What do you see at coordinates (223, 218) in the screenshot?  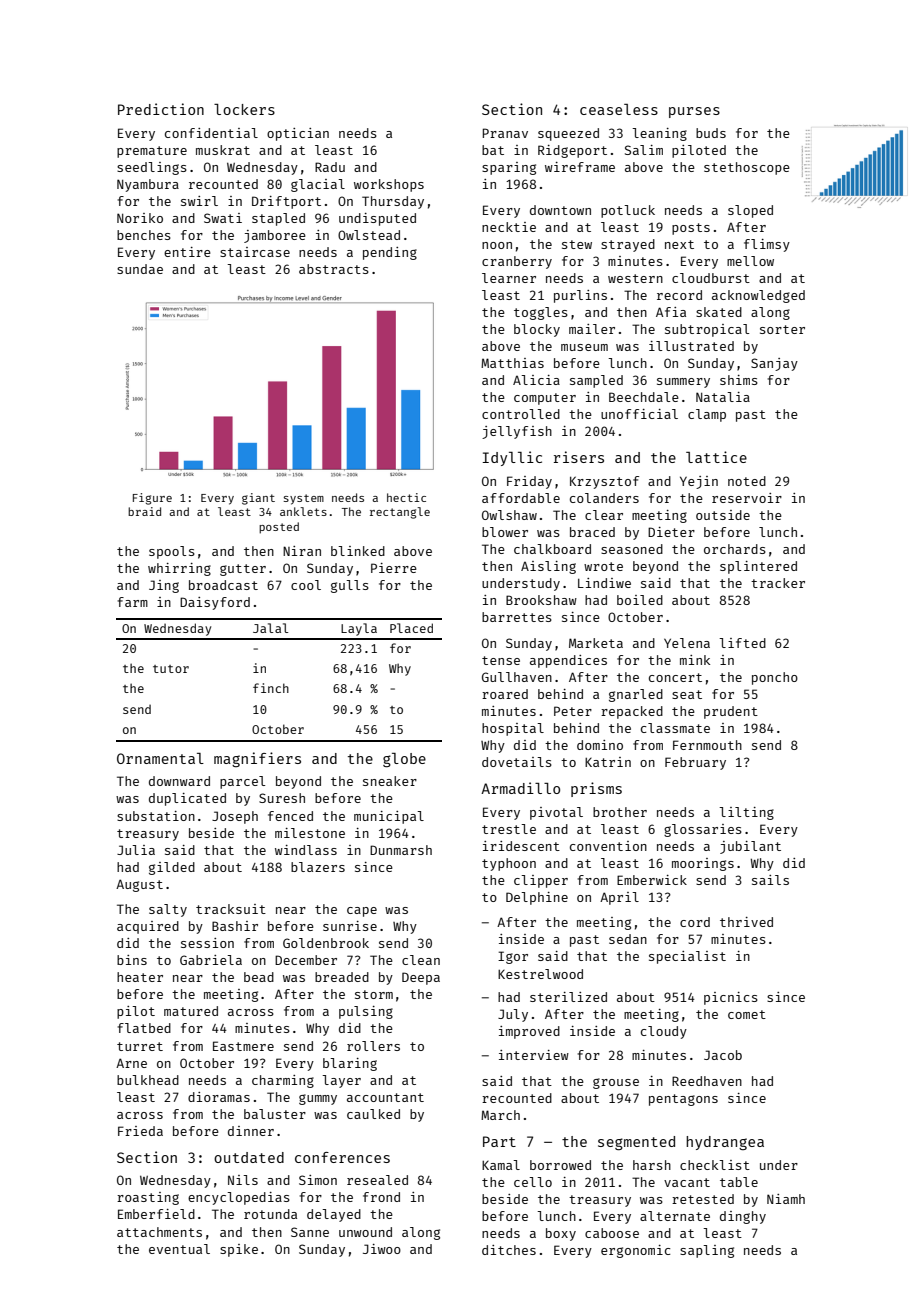 I see `Swati` at bounding box center [223, 218].
